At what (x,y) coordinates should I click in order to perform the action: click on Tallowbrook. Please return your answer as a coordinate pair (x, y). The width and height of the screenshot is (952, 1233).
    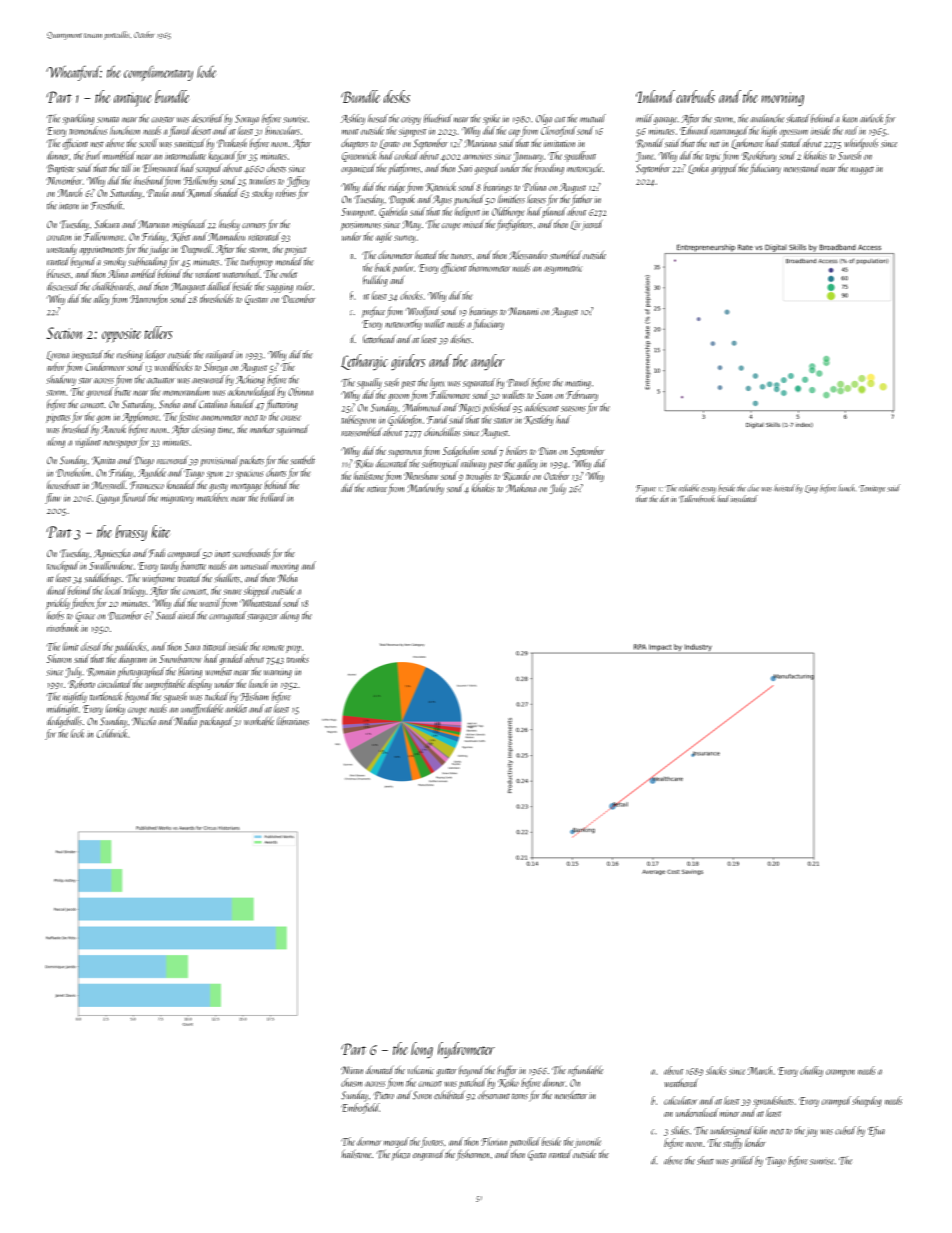
    Looking at the image, I should click on (697, 499).
